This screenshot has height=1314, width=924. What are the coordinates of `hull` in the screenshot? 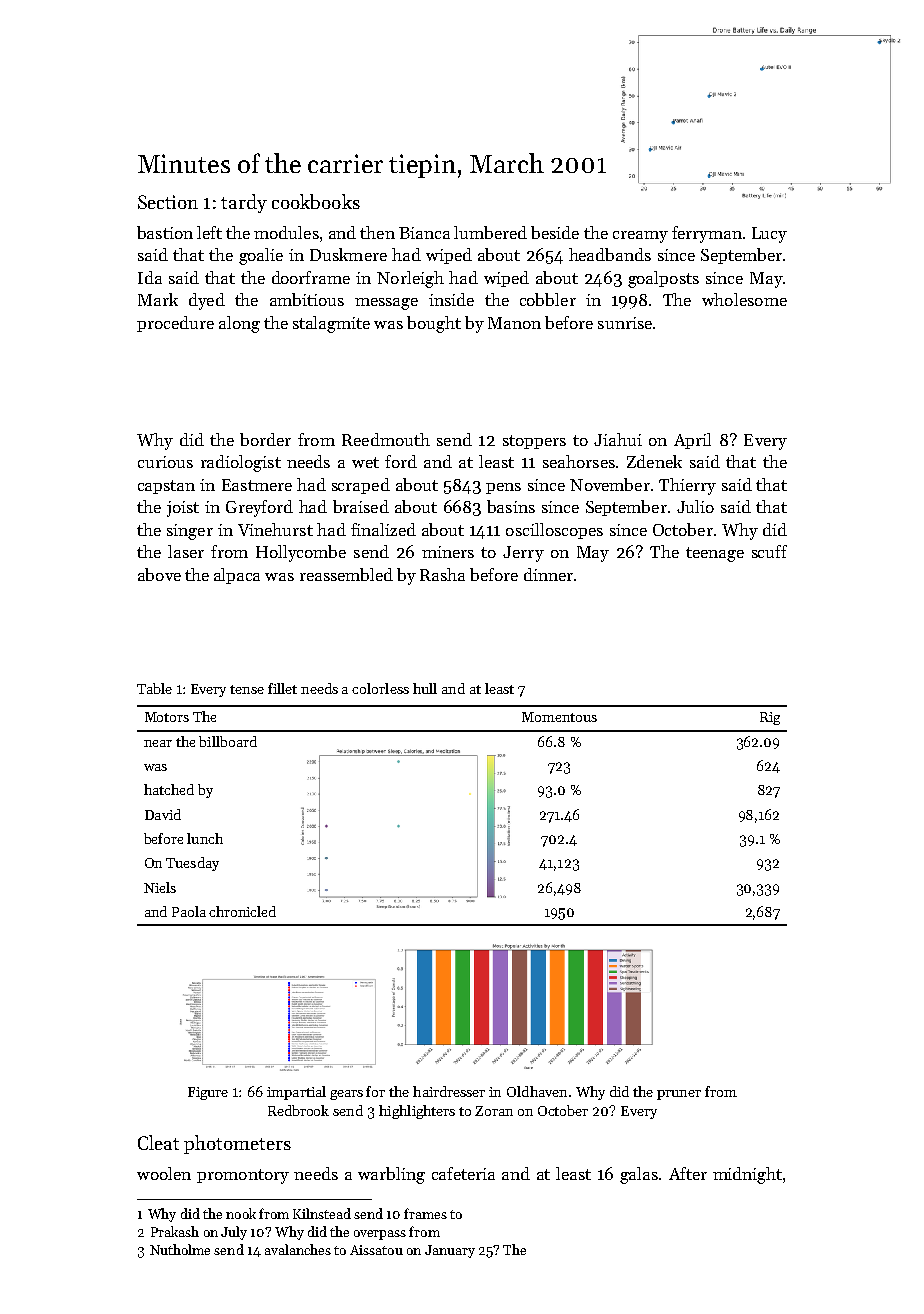 It's located at (425, 688).
